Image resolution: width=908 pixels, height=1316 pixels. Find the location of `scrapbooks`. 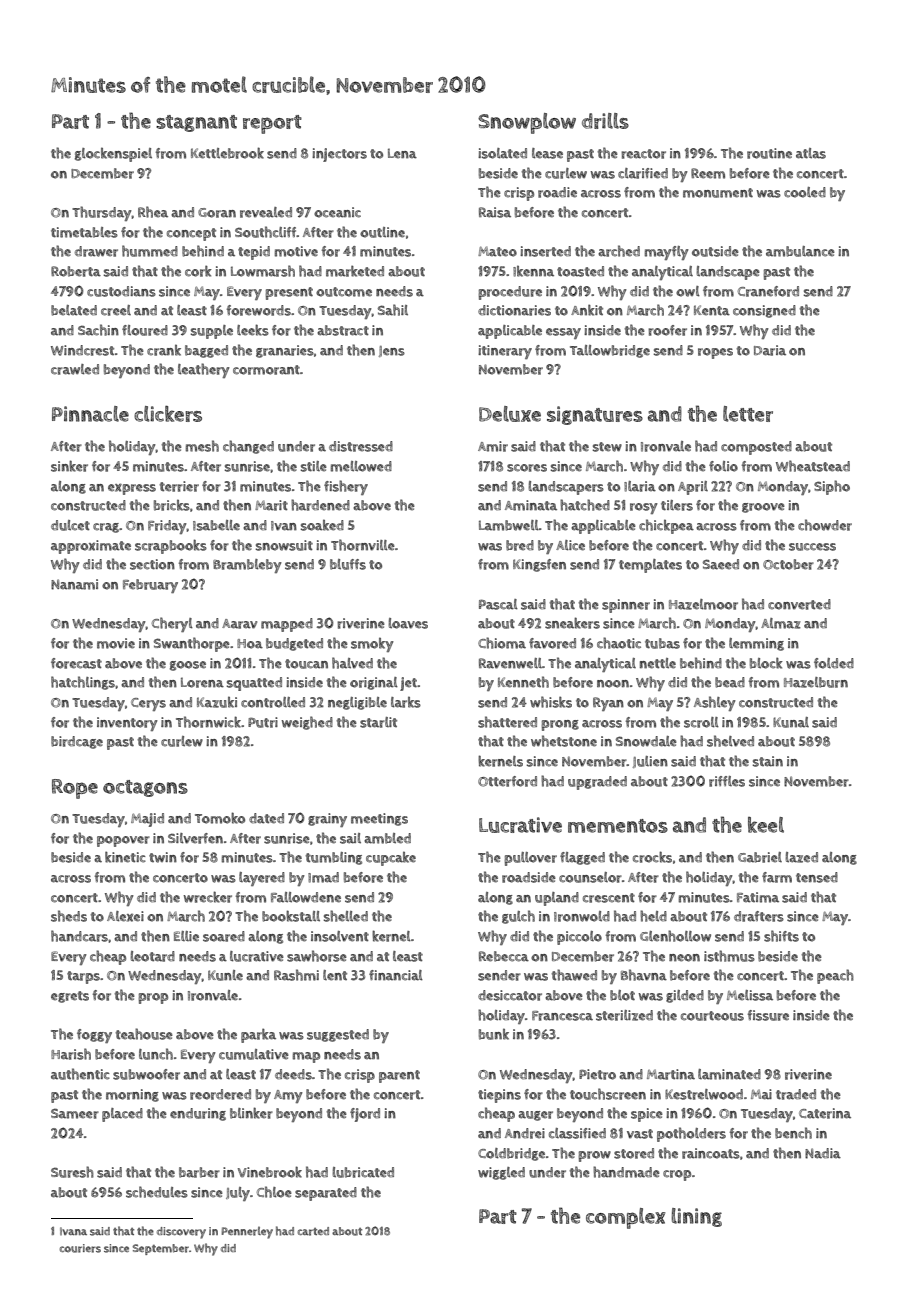

scrapbooks is located at coordinates (171, 546).
